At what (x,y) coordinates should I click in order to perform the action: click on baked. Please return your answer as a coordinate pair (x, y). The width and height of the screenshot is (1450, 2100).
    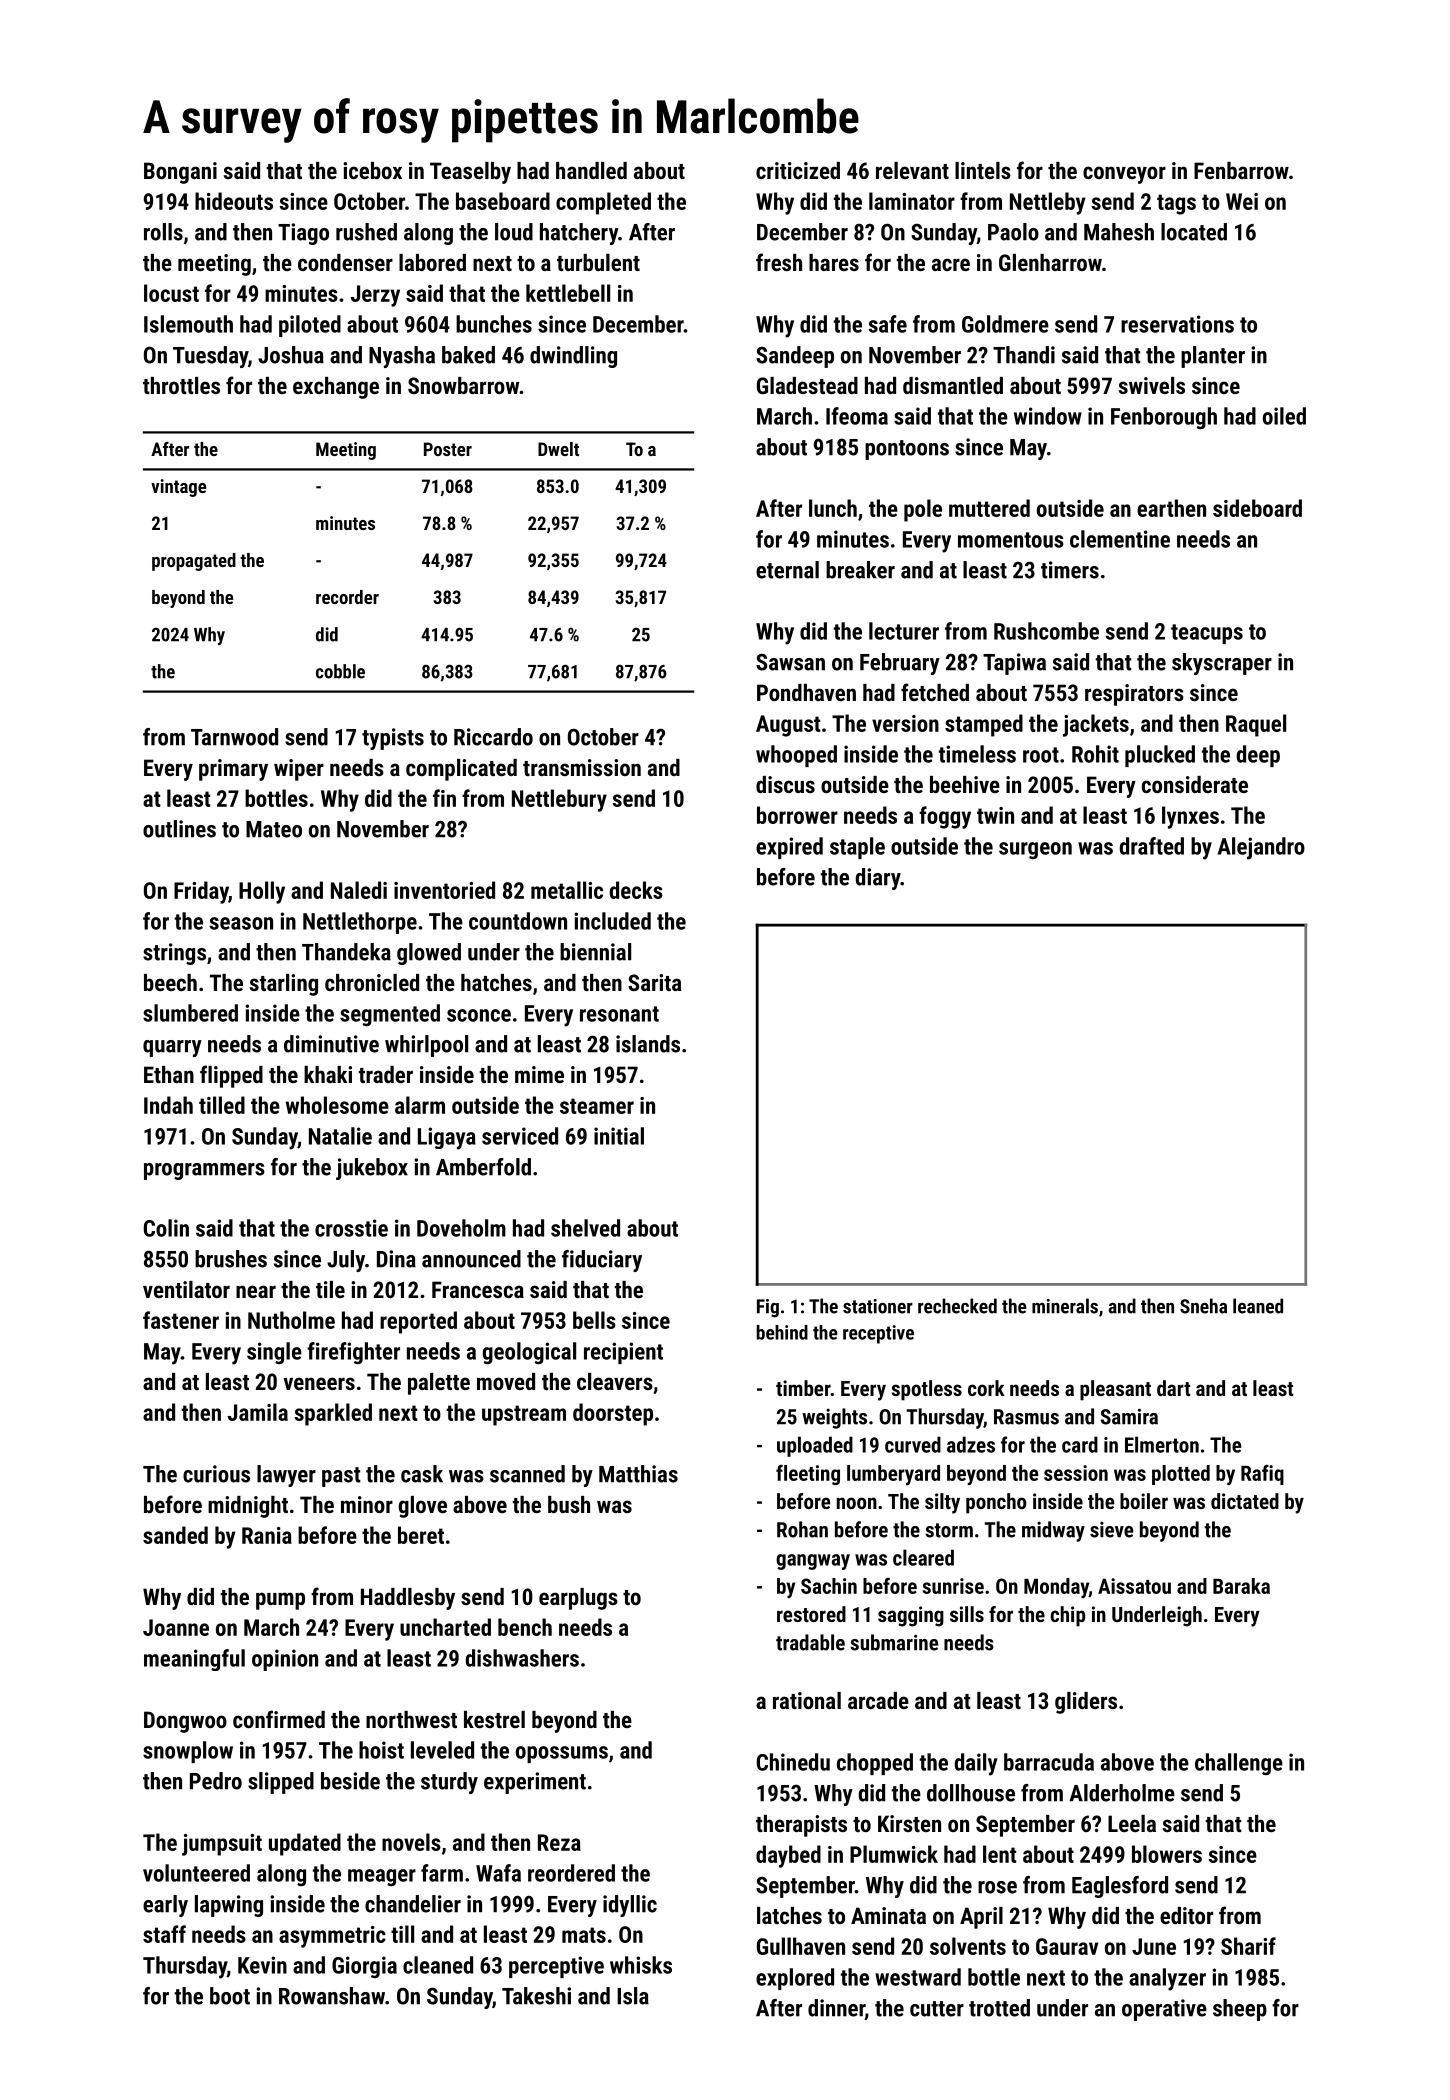
    Looking at the image, I should click on (468, 355).
